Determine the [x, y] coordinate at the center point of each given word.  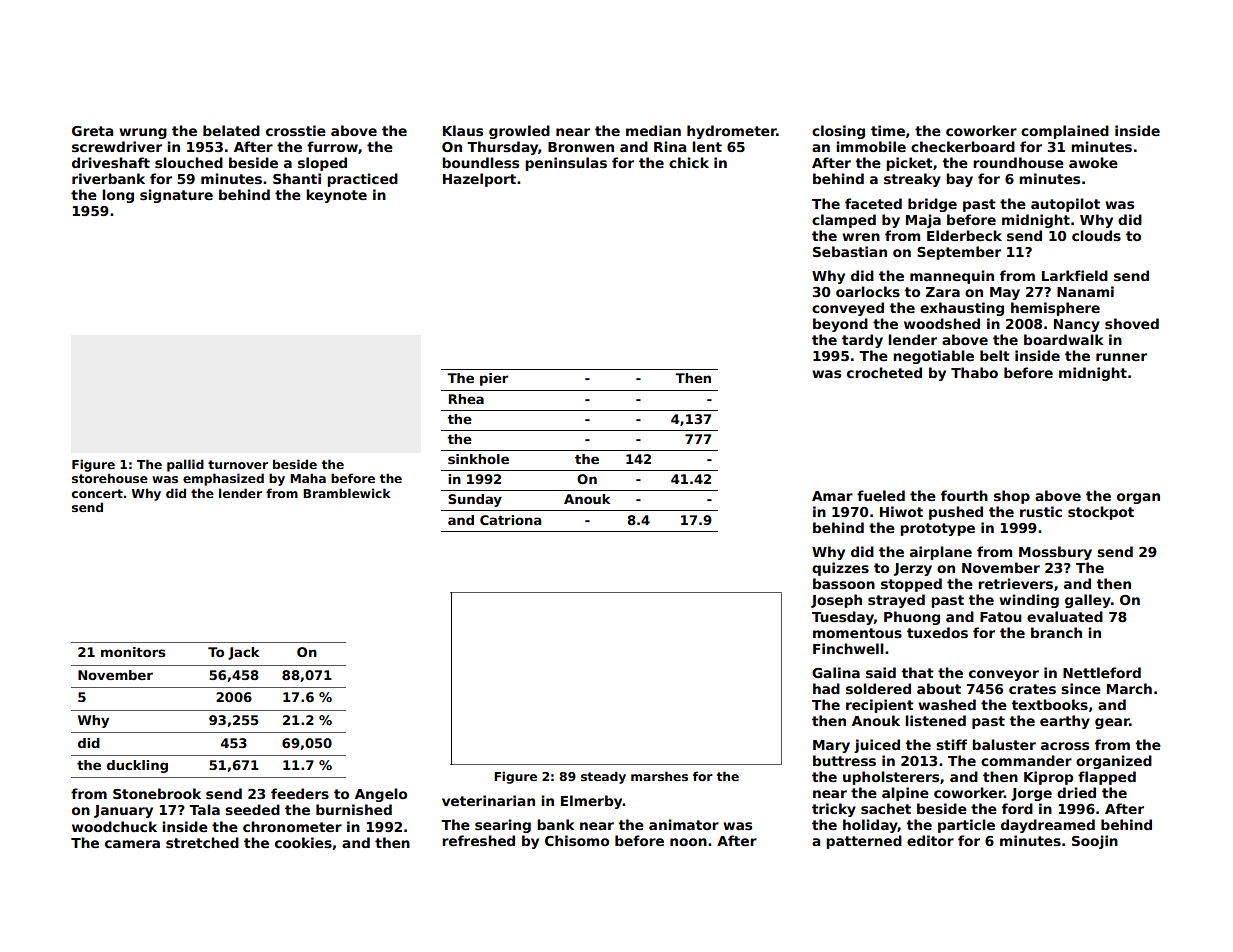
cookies [303, 842]
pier [494, 379]
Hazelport [479, 180]
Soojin [1095, 842]
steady [603, 777]
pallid [185, 465]
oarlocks [868, 291]
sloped [322, 164]
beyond [840, 325]
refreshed [478, 840]
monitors [133, 652]
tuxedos [937, 632]
